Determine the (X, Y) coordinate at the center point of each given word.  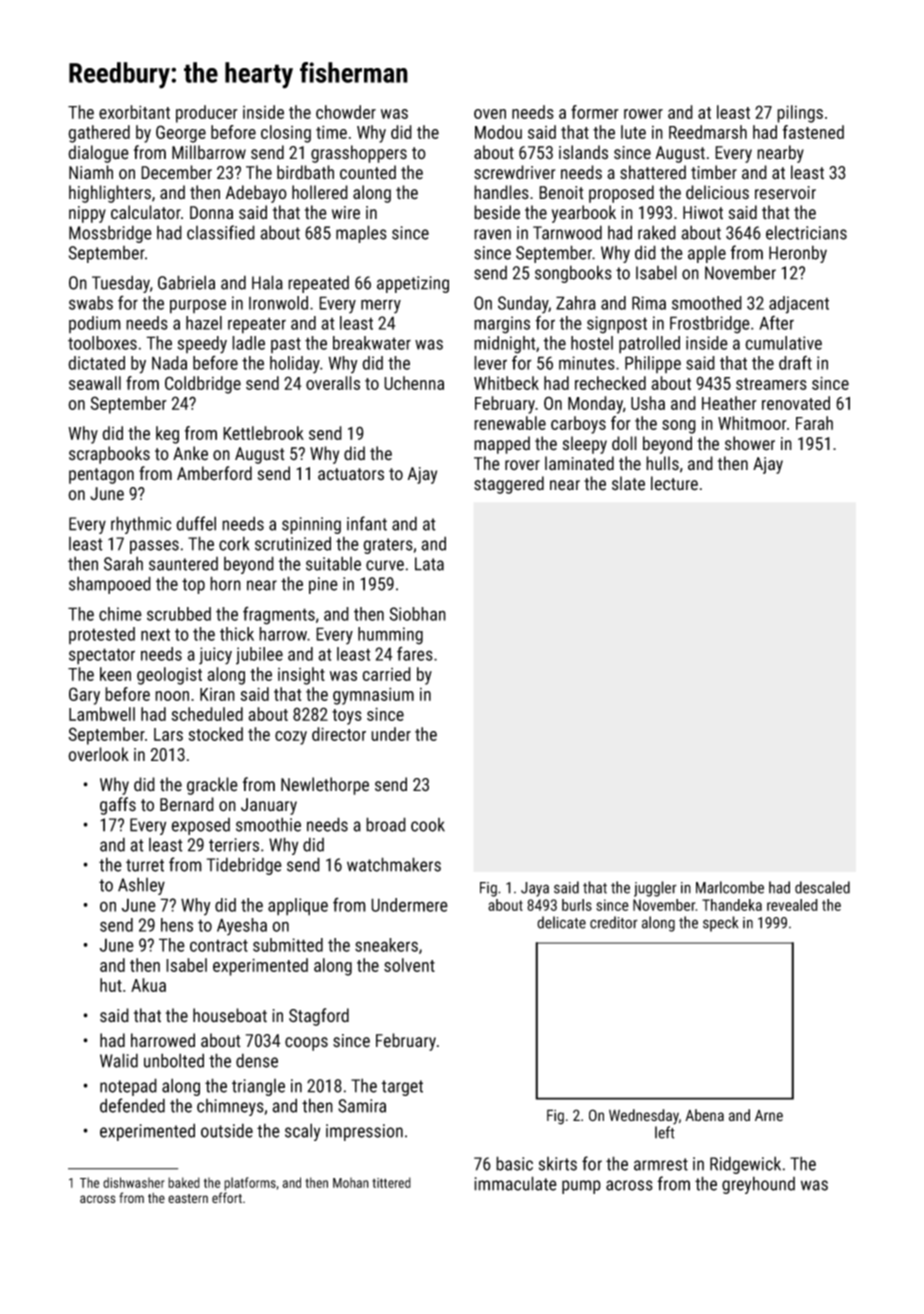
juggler (655, 889)
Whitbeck (506, 383)
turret (145, 865)
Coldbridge (203, 385)
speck (721, 924)
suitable (333, 563)
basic (514, 1163)
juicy (215, 656)
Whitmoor (752, 423)
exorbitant (134, 112)
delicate (561, 922)
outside (227, 1130)
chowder (346, 112)
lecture (674, 483)
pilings (800, 114)
